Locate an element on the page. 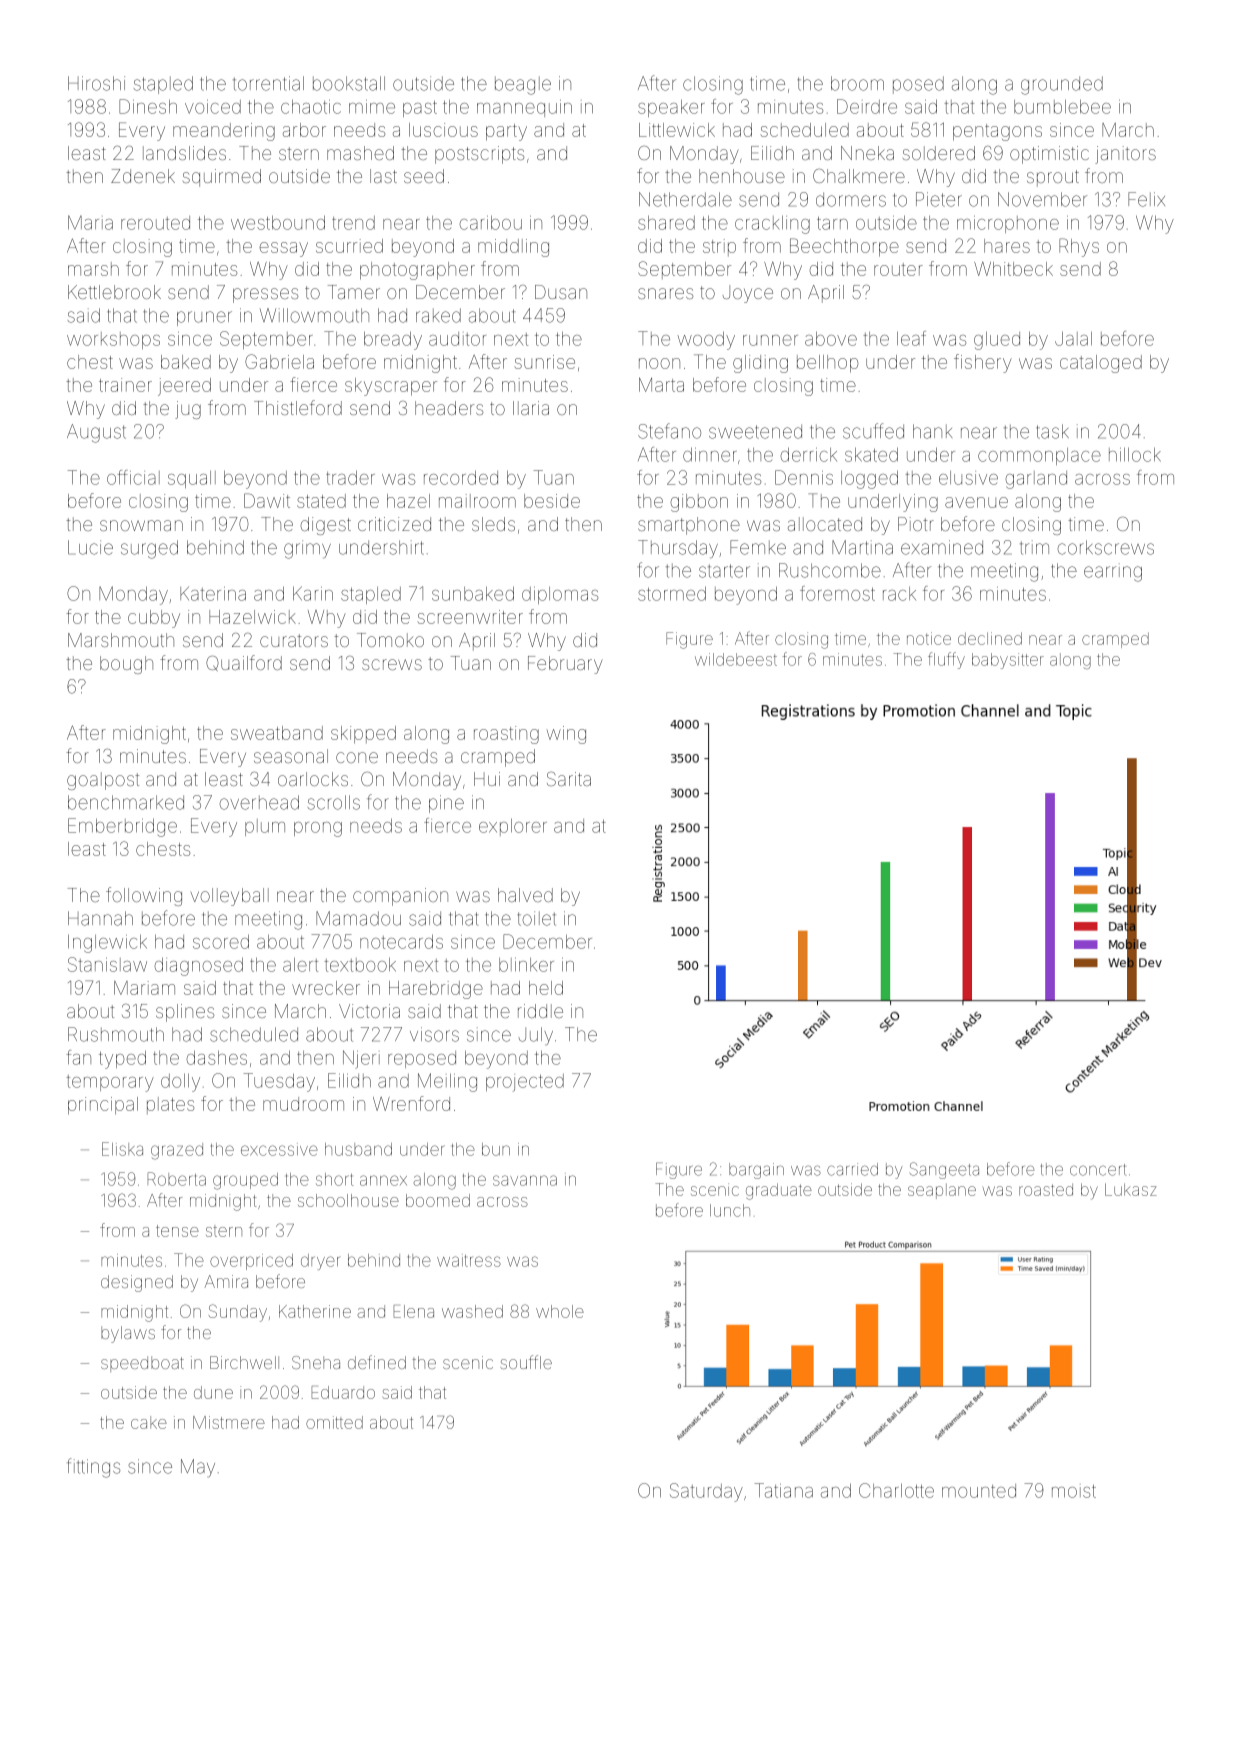 This page has width=1244, height=1759. omitted is located at coordinates (334, 1422).
